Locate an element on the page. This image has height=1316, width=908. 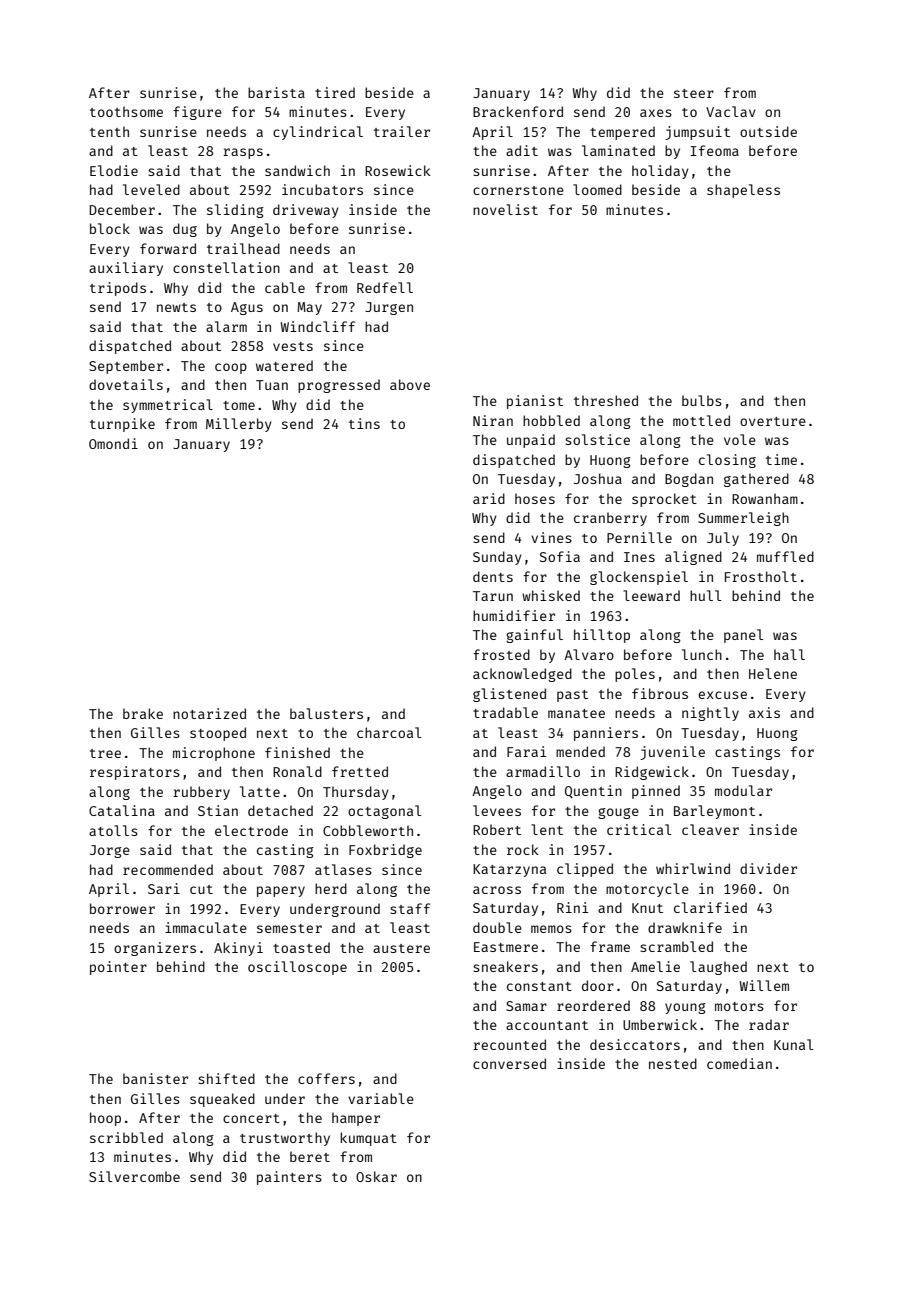
barista is located at coordinates (276, 92).
